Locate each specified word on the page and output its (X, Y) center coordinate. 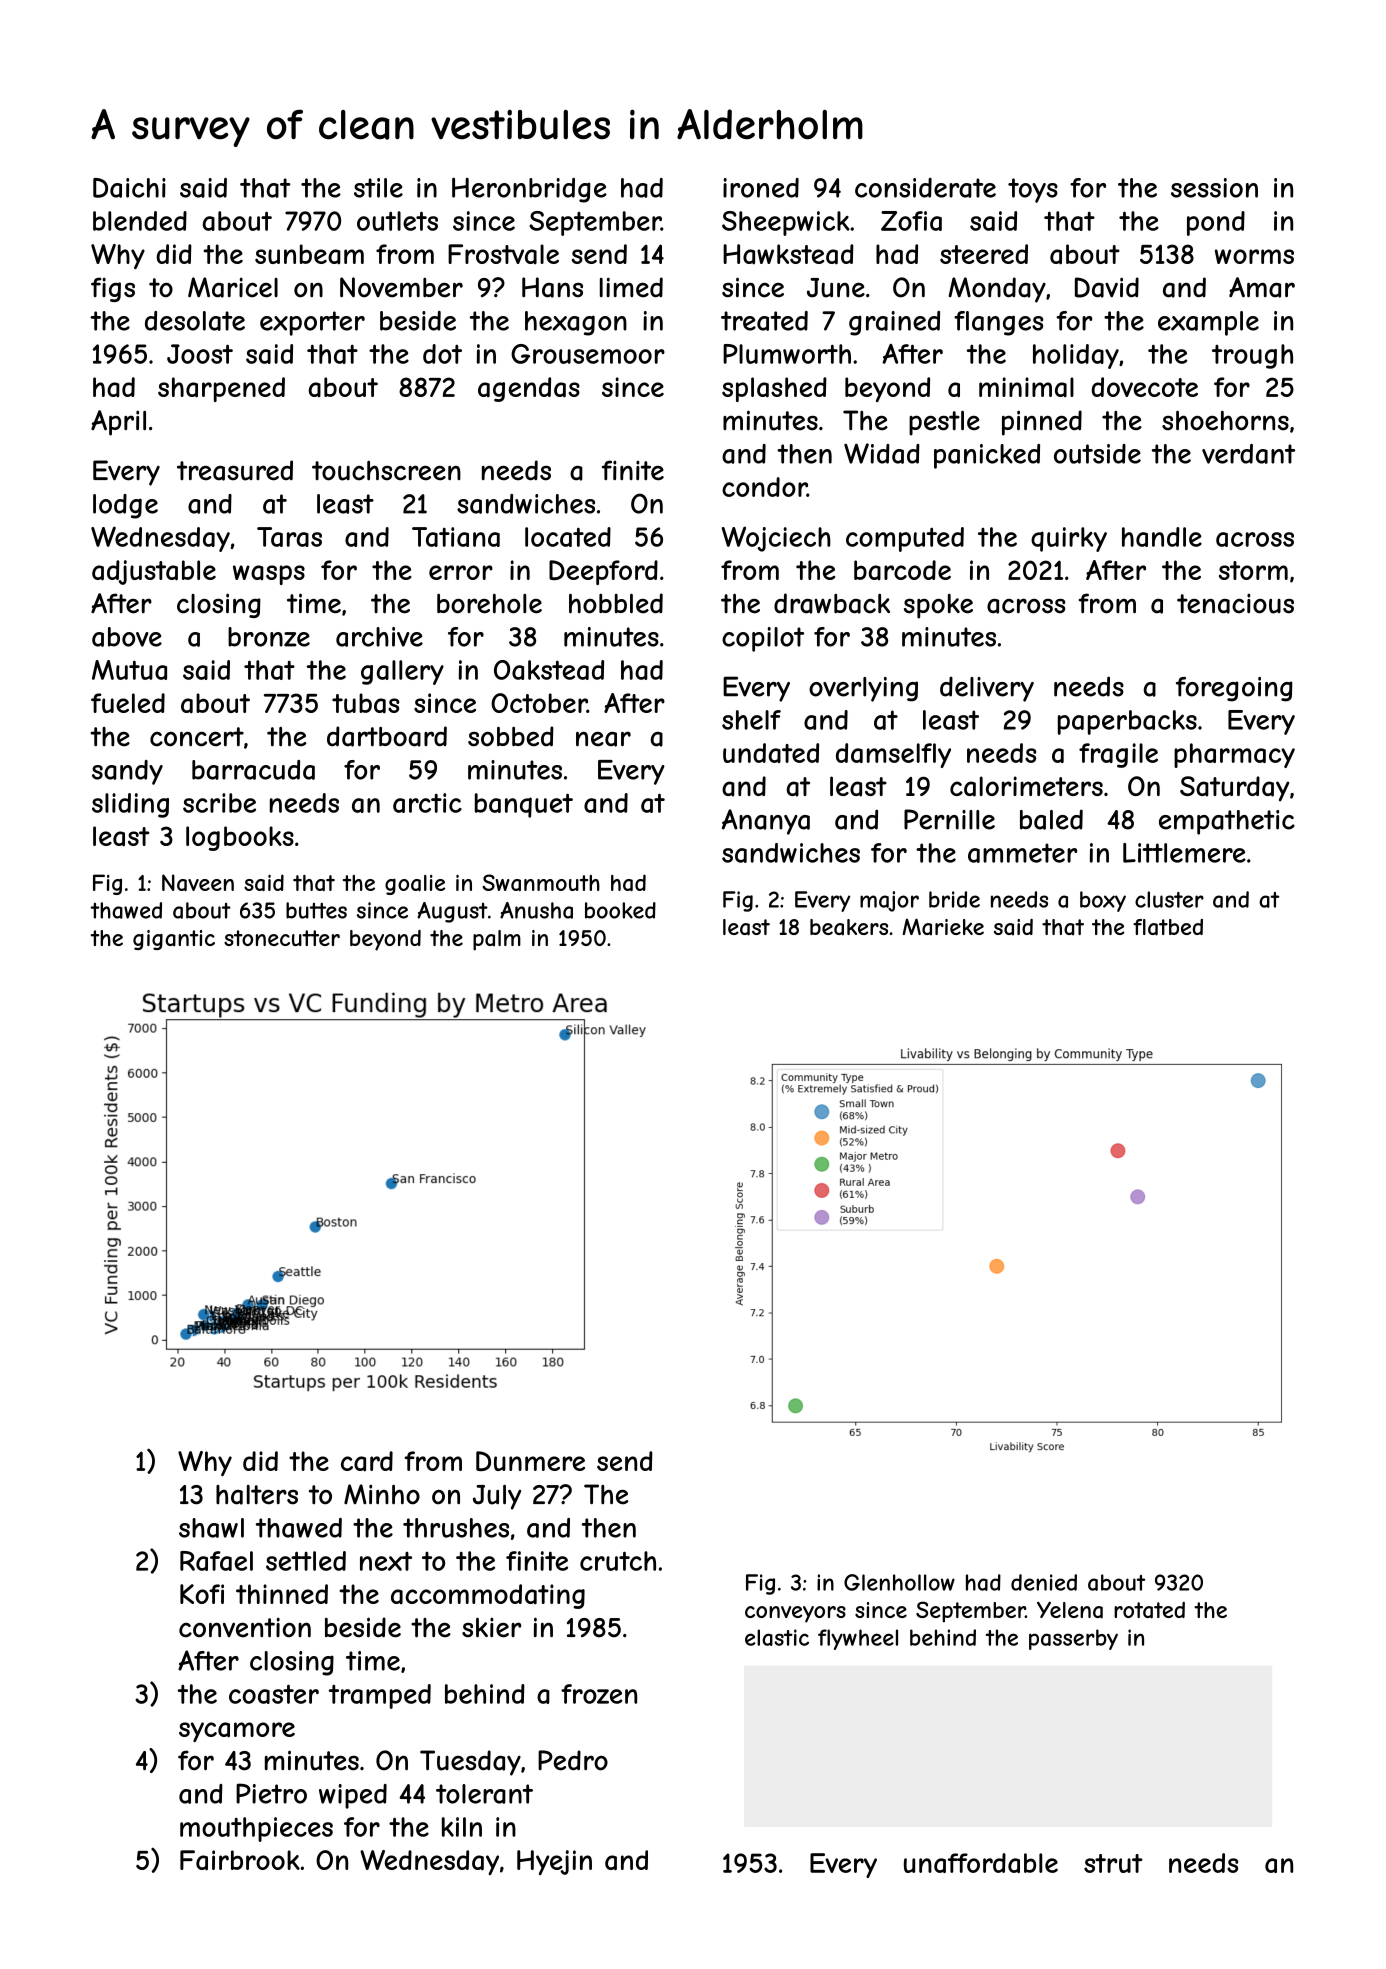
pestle (944, 423)
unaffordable (981, 1863)
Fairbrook (240, 1860)
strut (1113, 1863)
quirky (1069, 539)
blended (140, 221)
